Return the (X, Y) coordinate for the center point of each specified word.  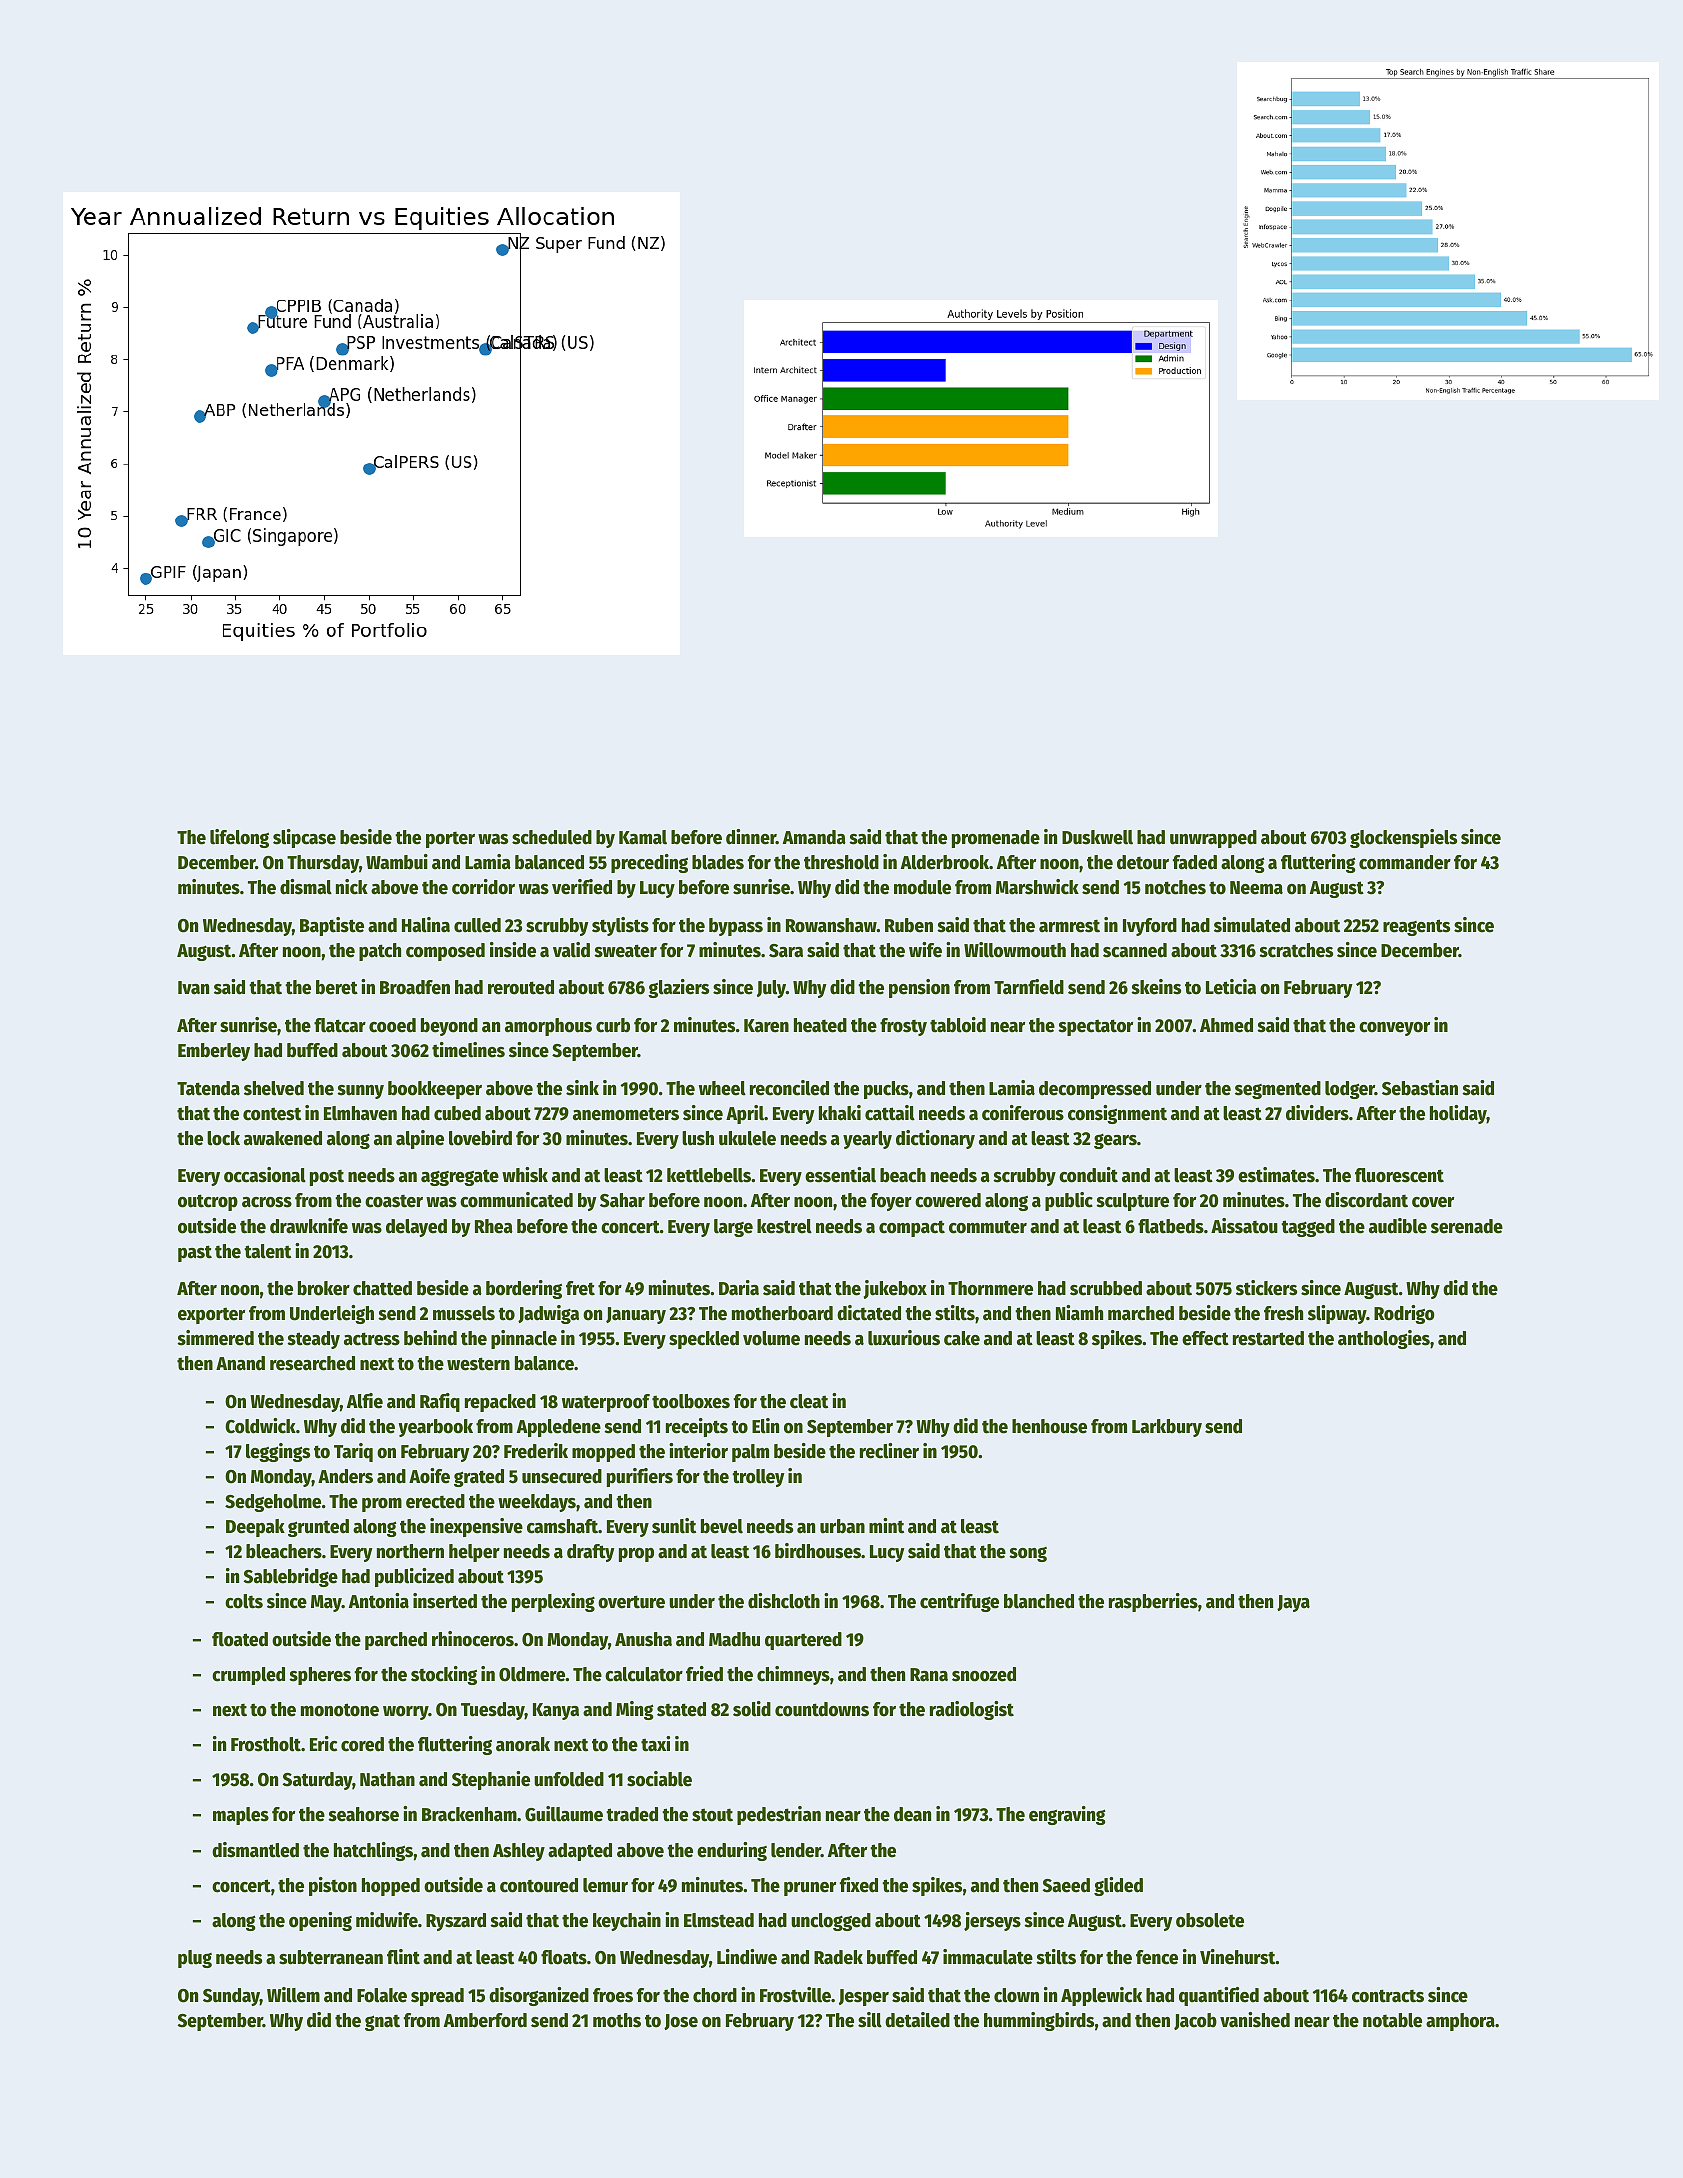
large (733, 1228)
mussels (464, 1313)
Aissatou (1244, 1226)
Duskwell (1097, 837)
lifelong (239, 838)
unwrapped (1213, 839)
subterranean (331, 1957)
